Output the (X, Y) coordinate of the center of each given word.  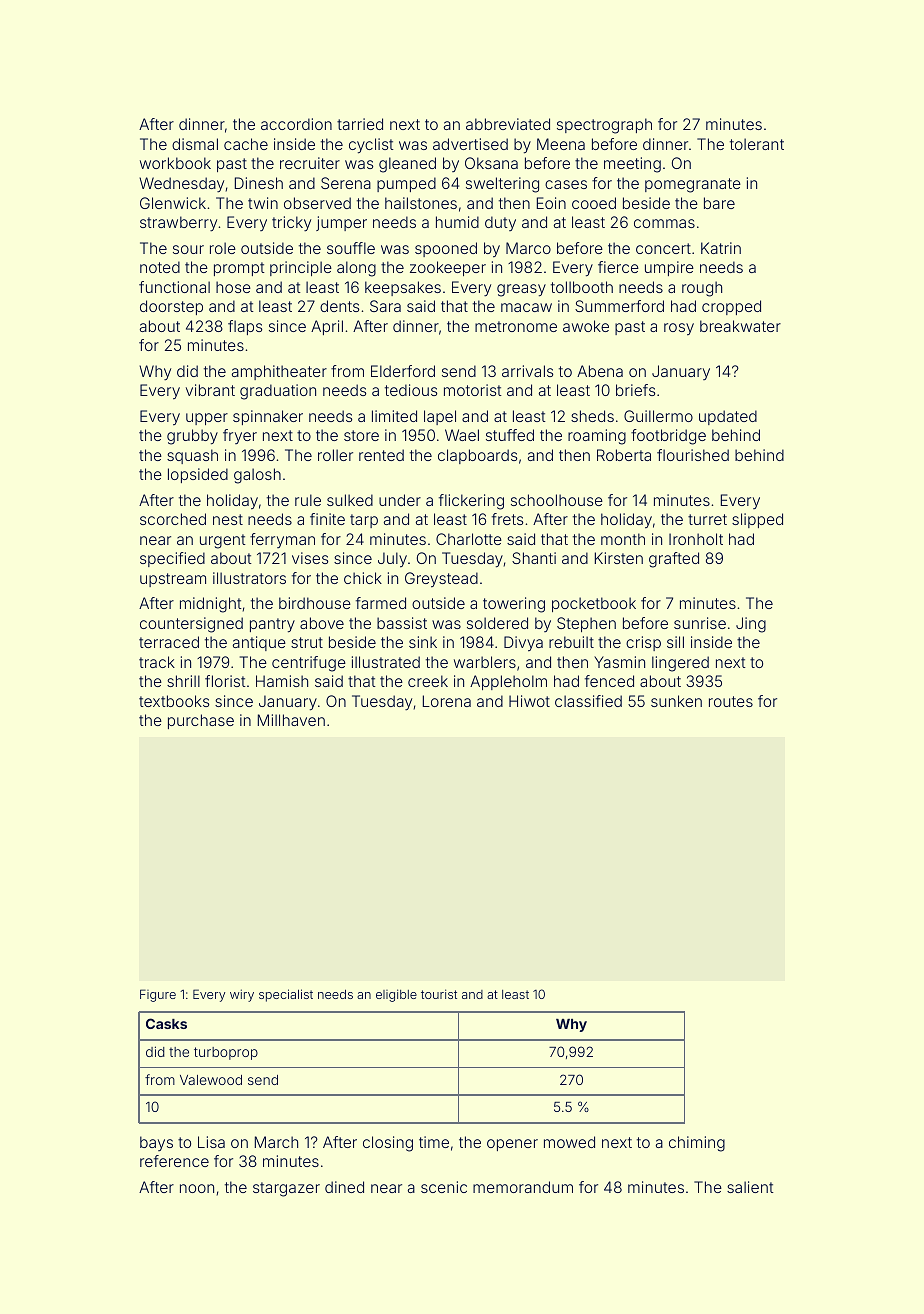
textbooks (174, 701)
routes (731, 701)
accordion (296, 124)
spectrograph (604, 126)
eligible (396, 995)
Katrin (721, 248)
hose (233, 287)
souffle (351, 248)
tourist (439, 994)
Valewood (211, 1080)
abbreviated (508, 124)
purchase (201, 721)
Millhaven (291, 720)
